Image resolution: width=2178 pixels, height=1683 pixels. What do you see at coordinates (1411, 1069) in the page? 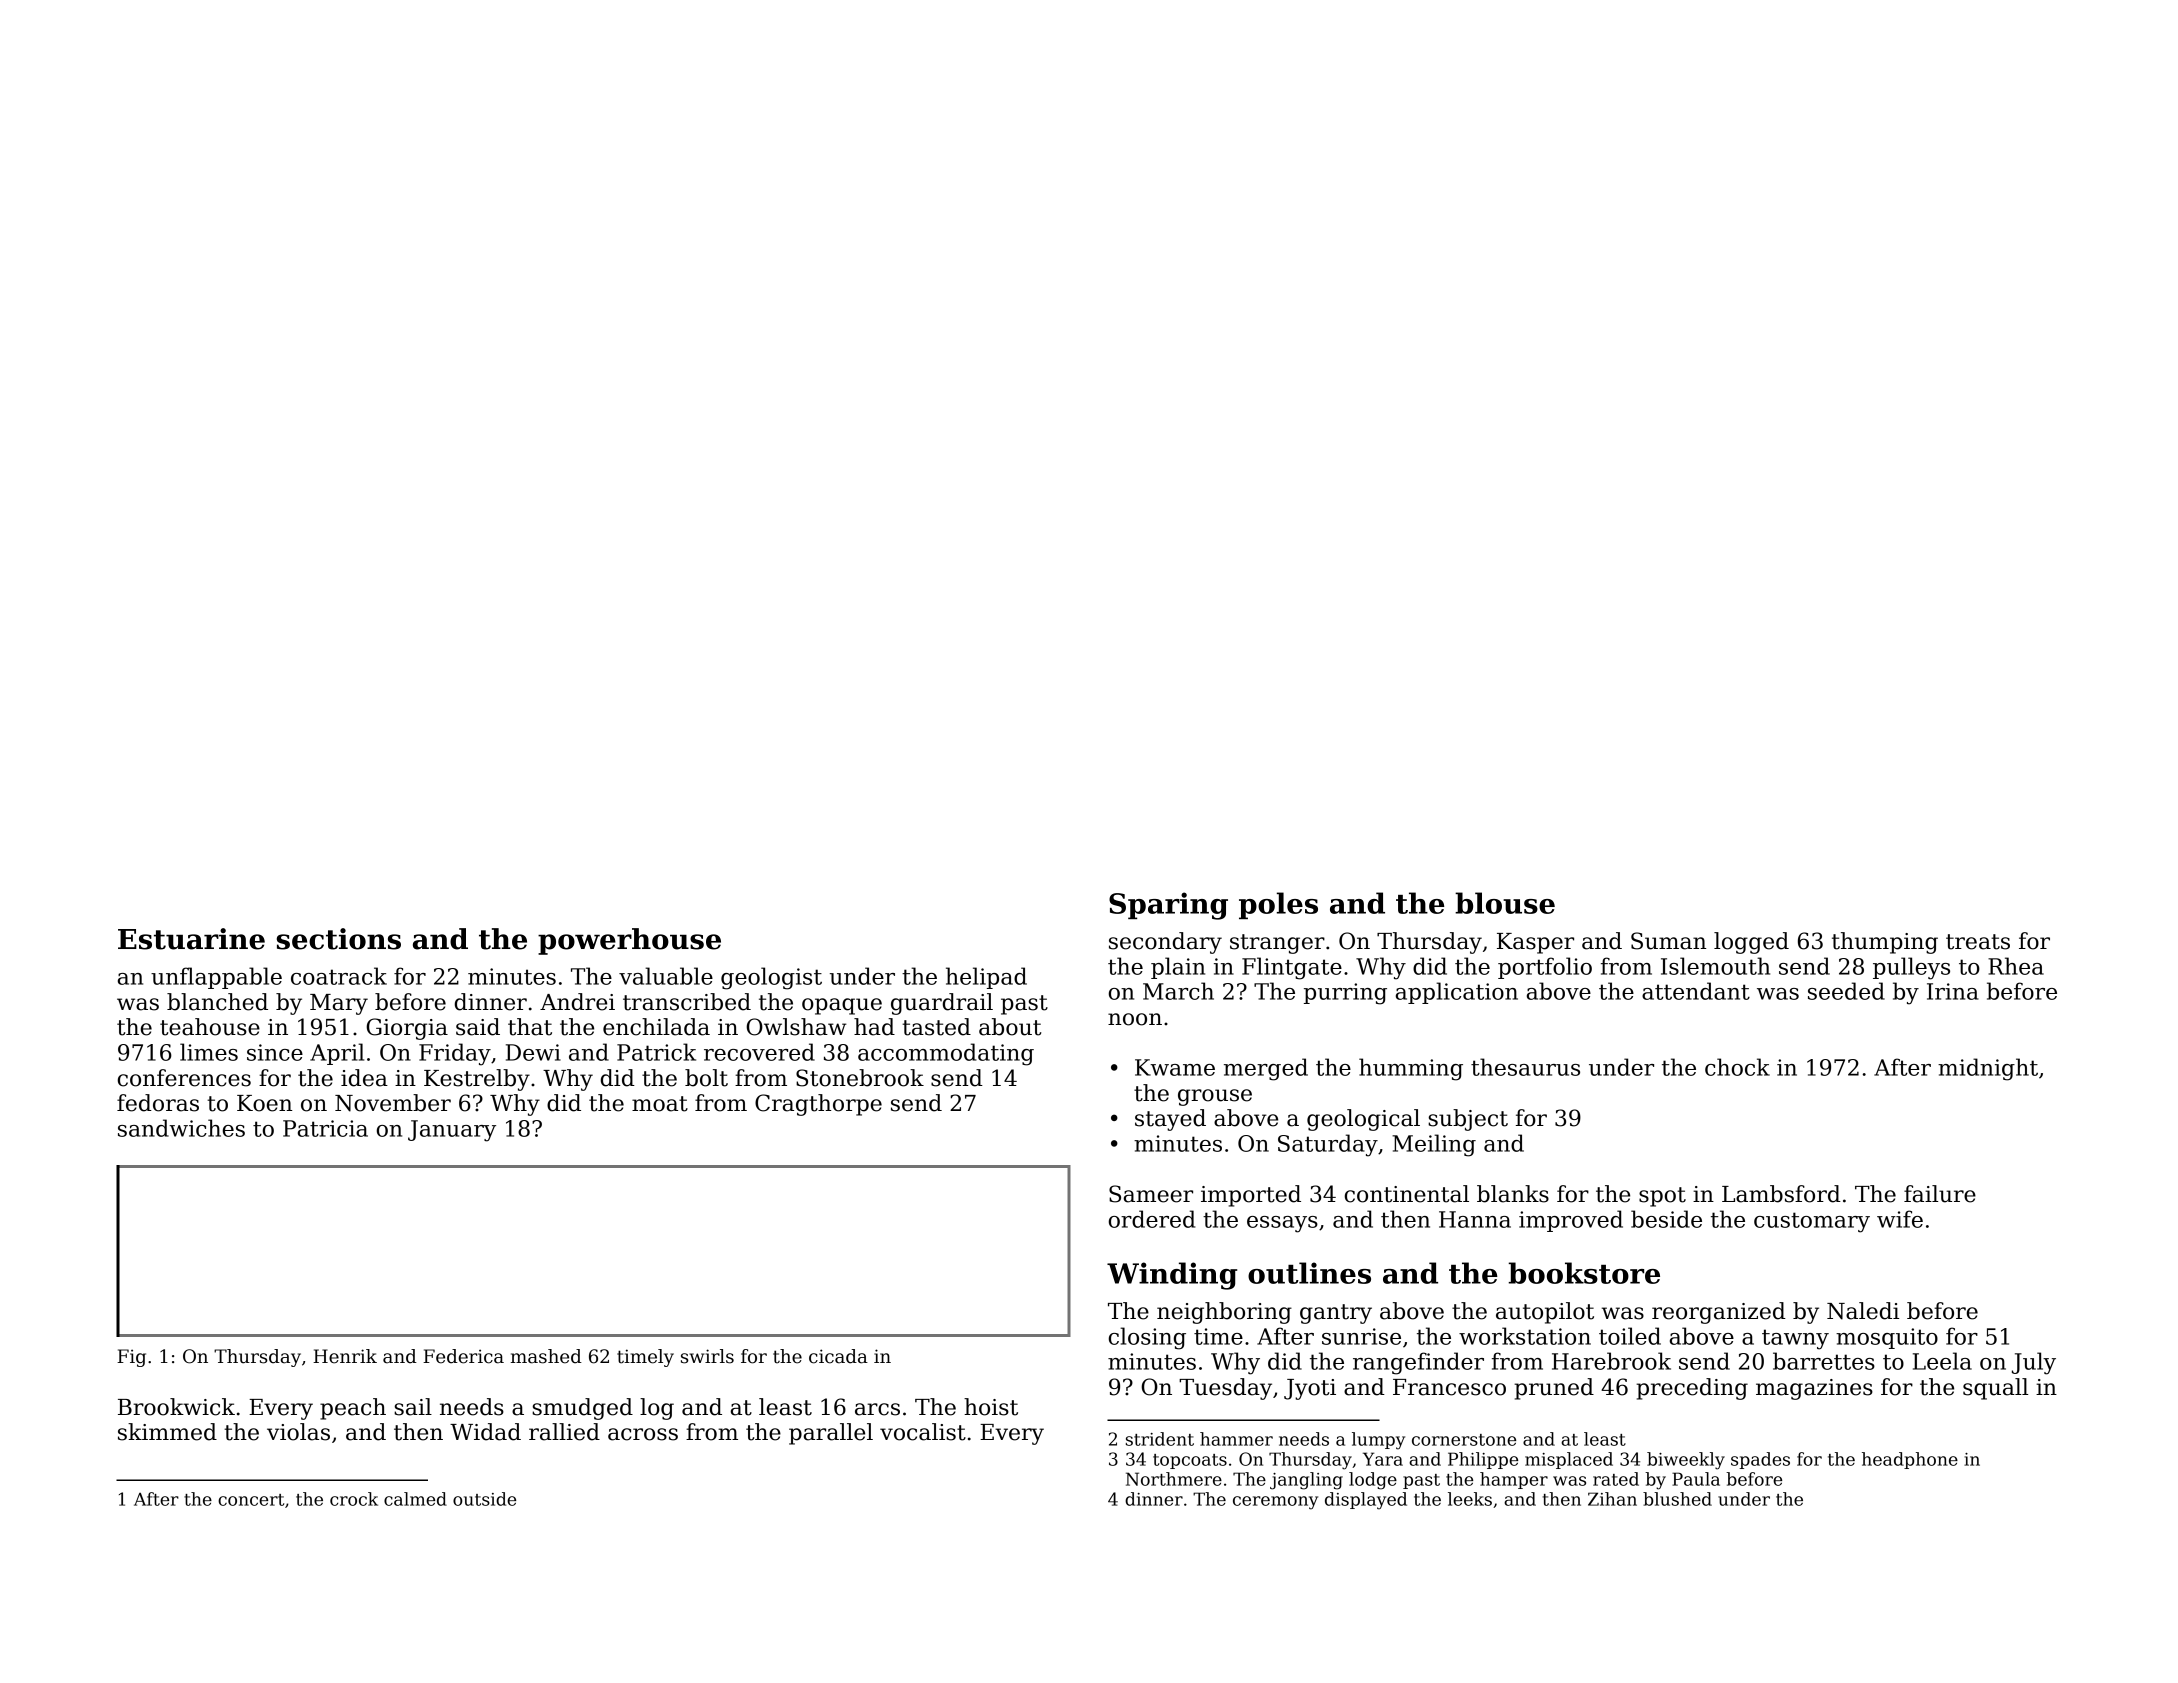
I see `humming` at bounding box center [1411, 1069].
